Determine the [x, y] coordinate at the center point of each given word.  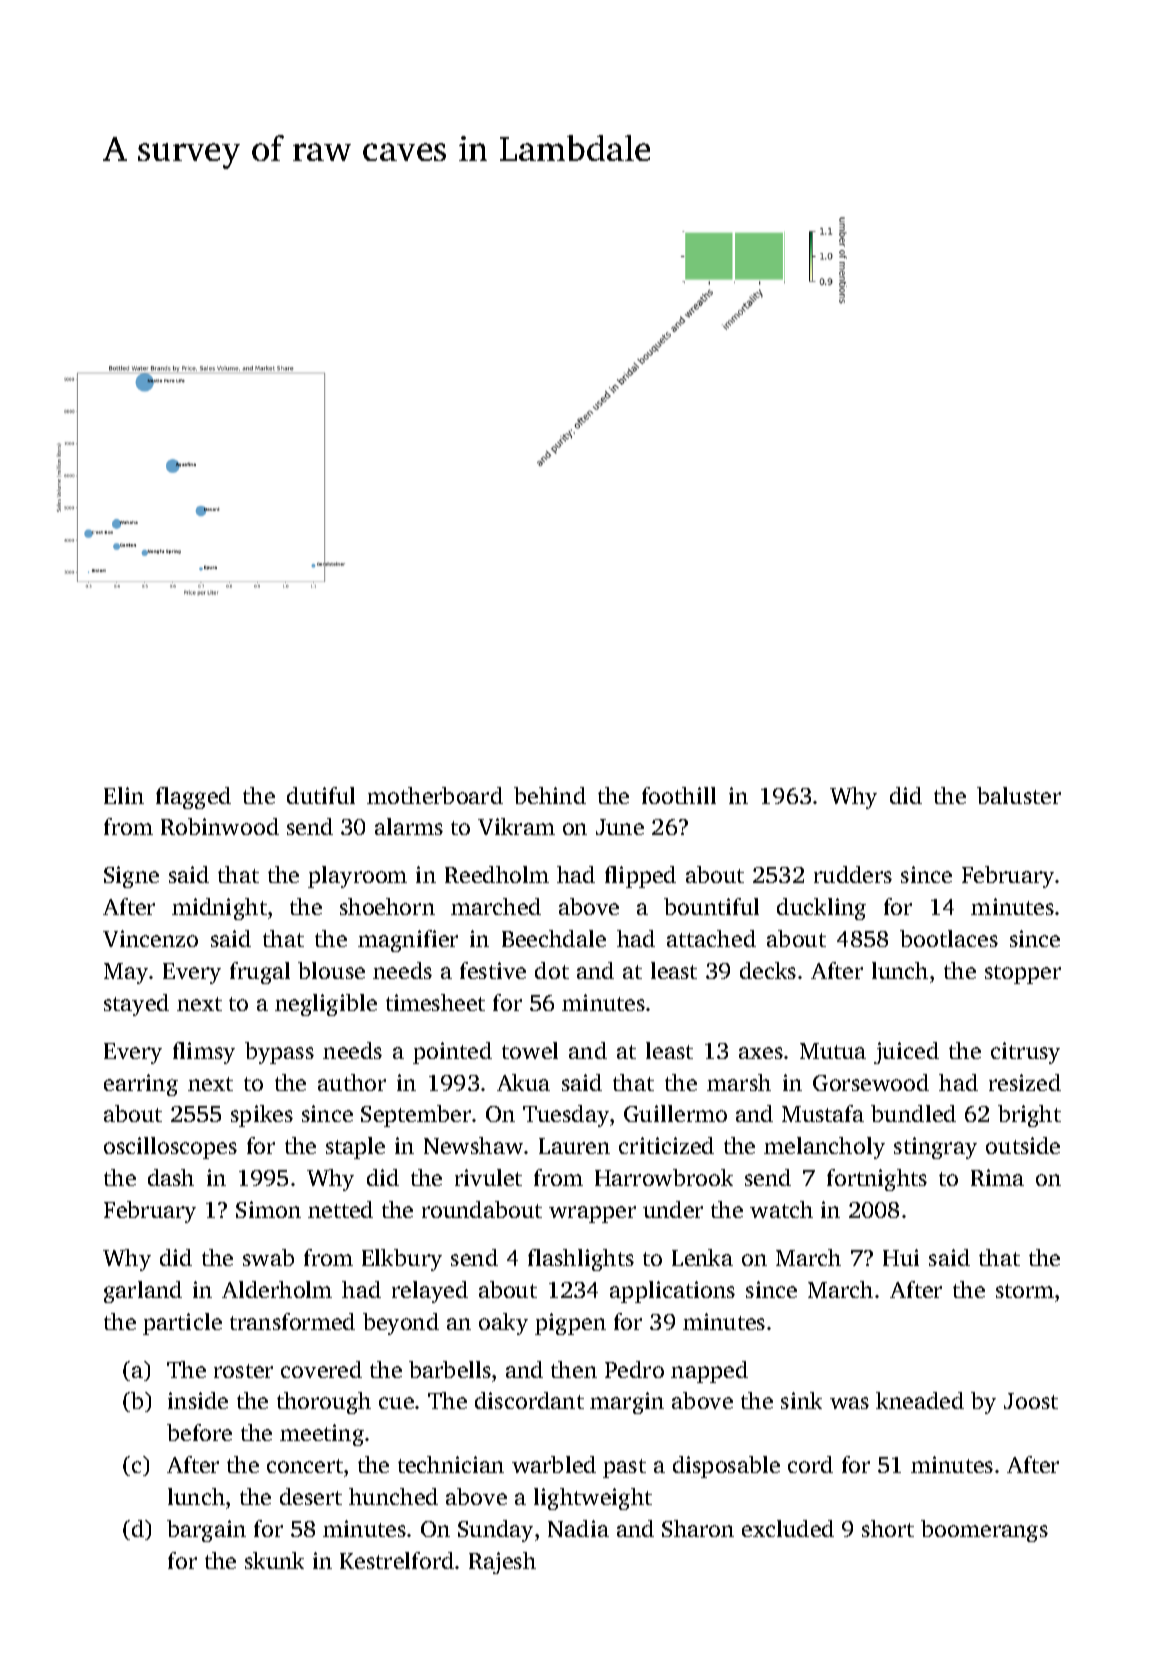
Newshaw [473, 1145]
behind [550, 795]
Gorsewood [871, 1082]
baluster [1019, 795]
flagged [193, 798]
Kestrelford [397, 1560]
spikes [262, 1116]
